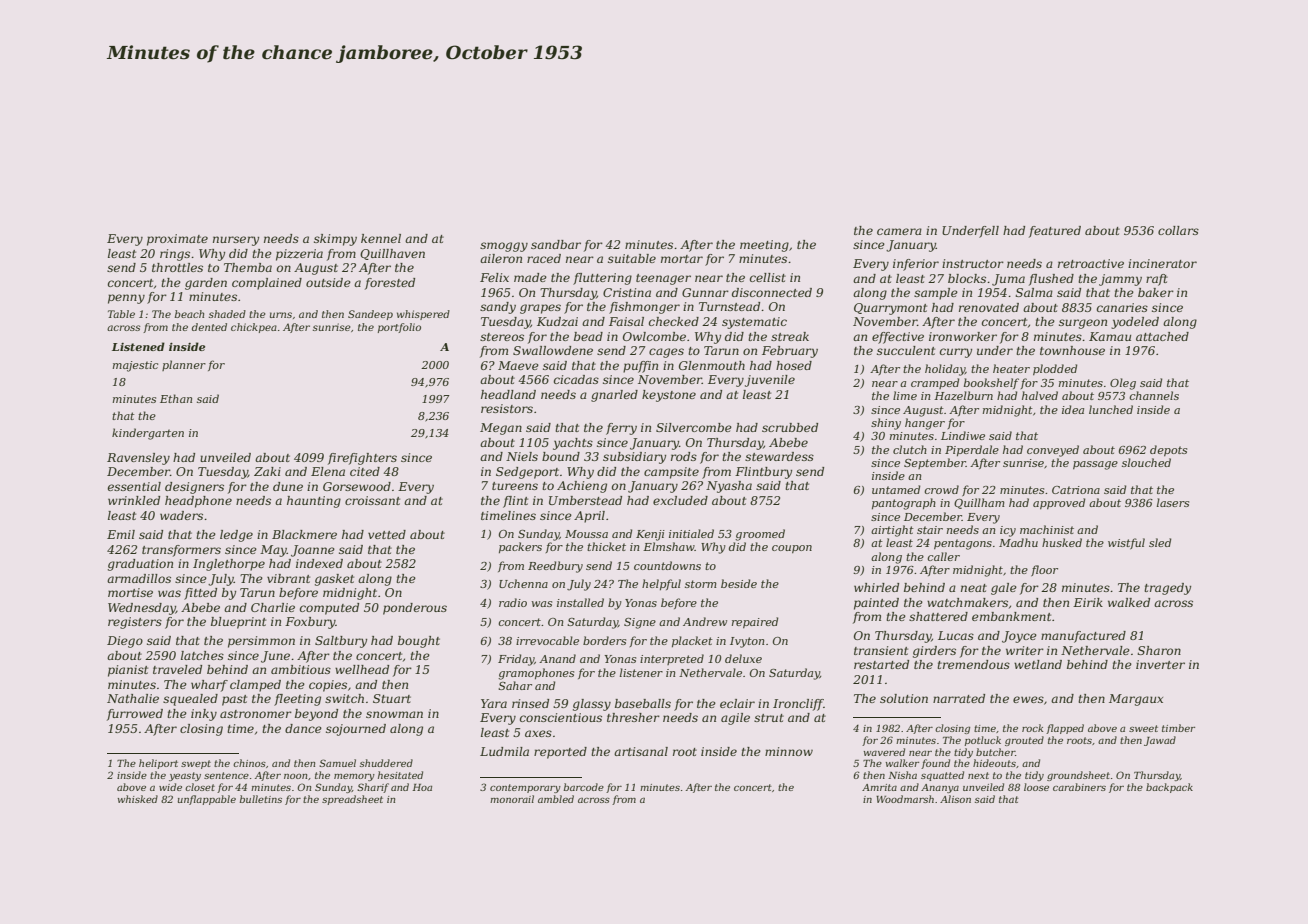 The image size is (1308, 924). Describe the element at coordinates (135, 623) in the page. I see `registers` at that location.
